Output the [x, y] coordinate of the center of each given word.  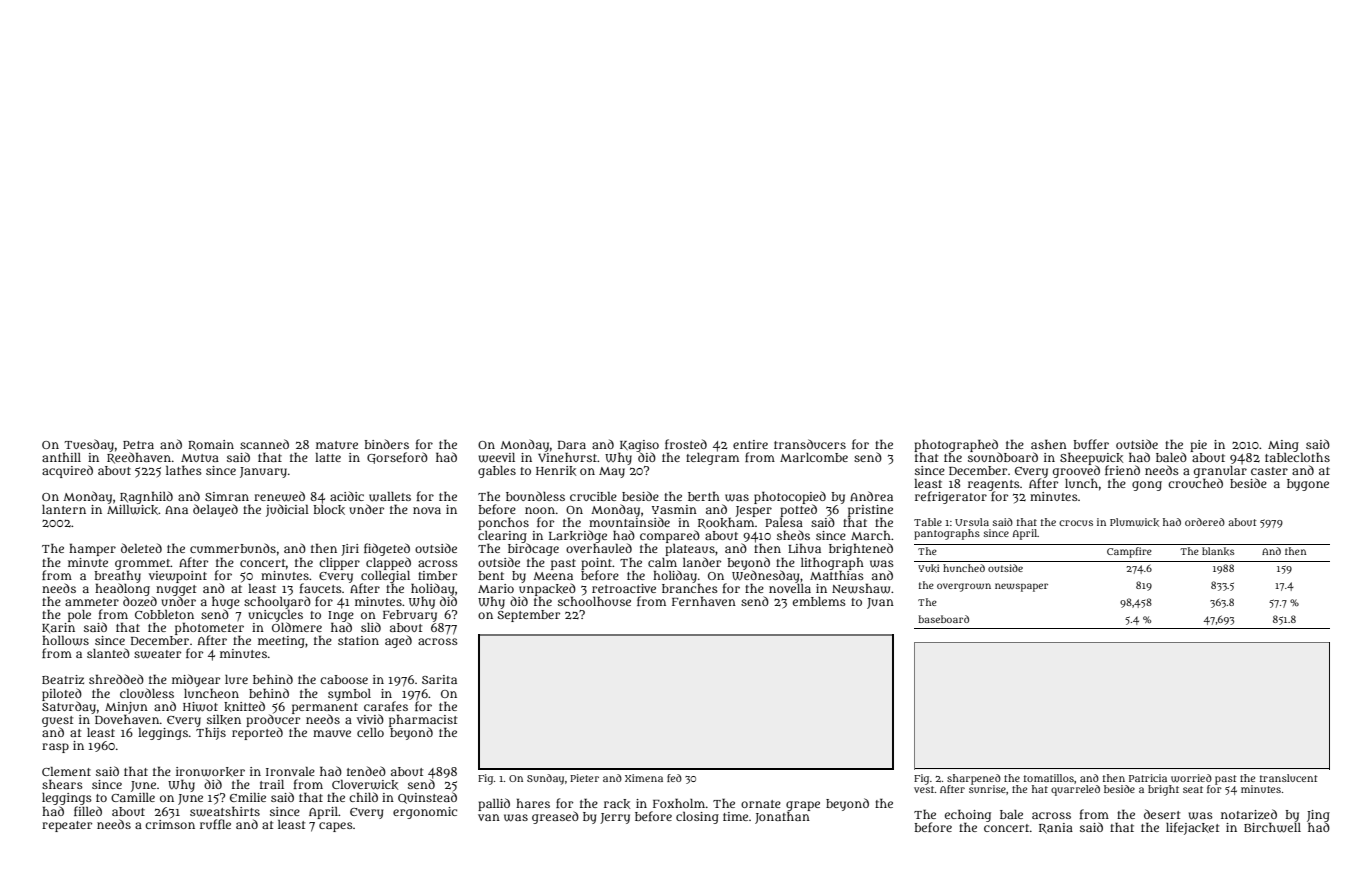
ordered [1205, 522]
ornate [761, 804]
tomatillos [1049, 778]
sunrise [987, 789]
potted [798, 511]
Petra [138, 445]
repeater [67, 826]
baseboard [943, 619]
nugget [176, 590]
